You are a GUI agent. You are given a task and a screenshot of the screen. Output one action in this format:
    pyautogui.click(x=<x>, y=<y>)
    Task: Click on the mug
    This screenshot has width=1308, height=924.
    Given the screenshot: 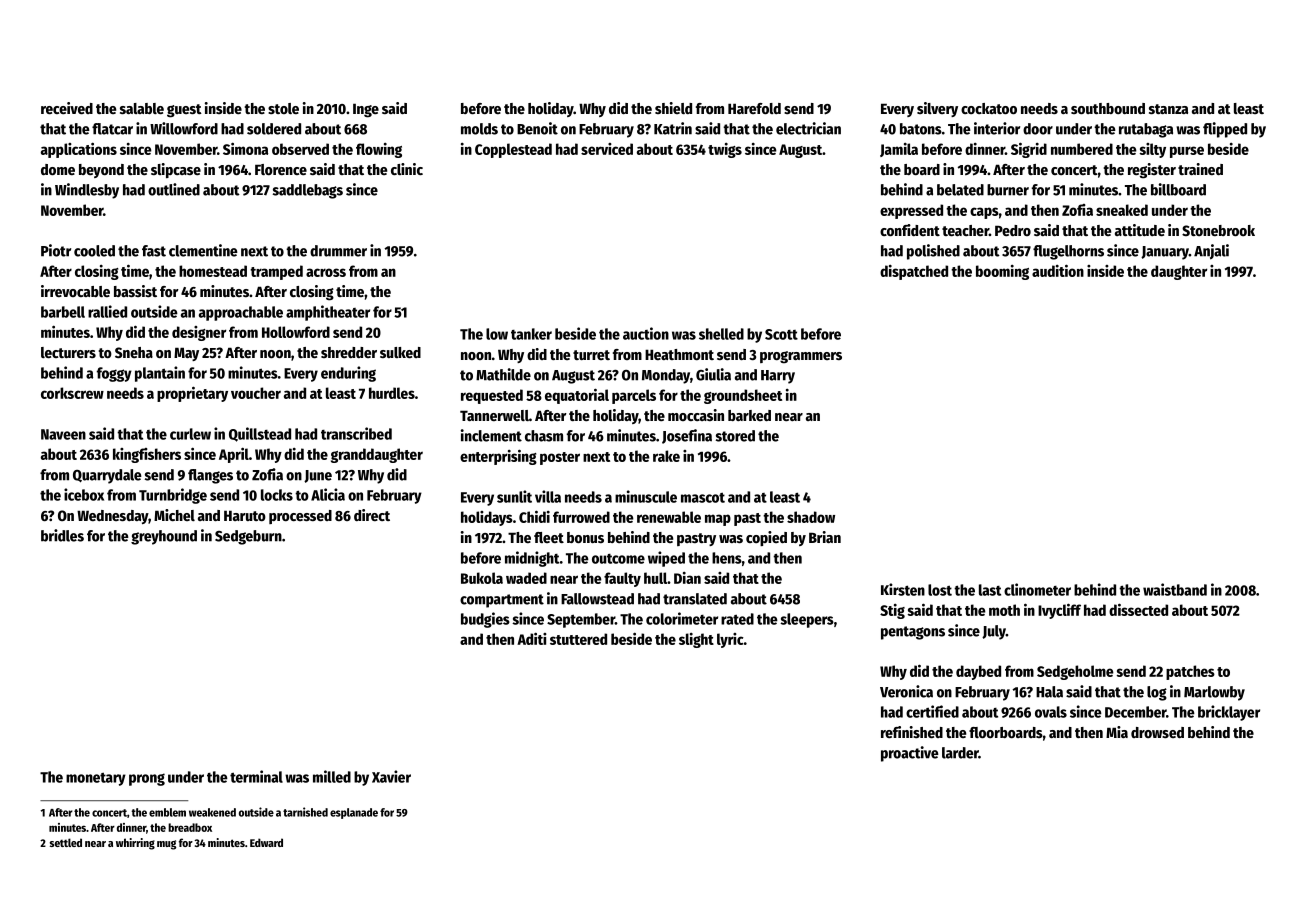 What is the action you would take?
    pyautogui.click(x=166, y=845)
